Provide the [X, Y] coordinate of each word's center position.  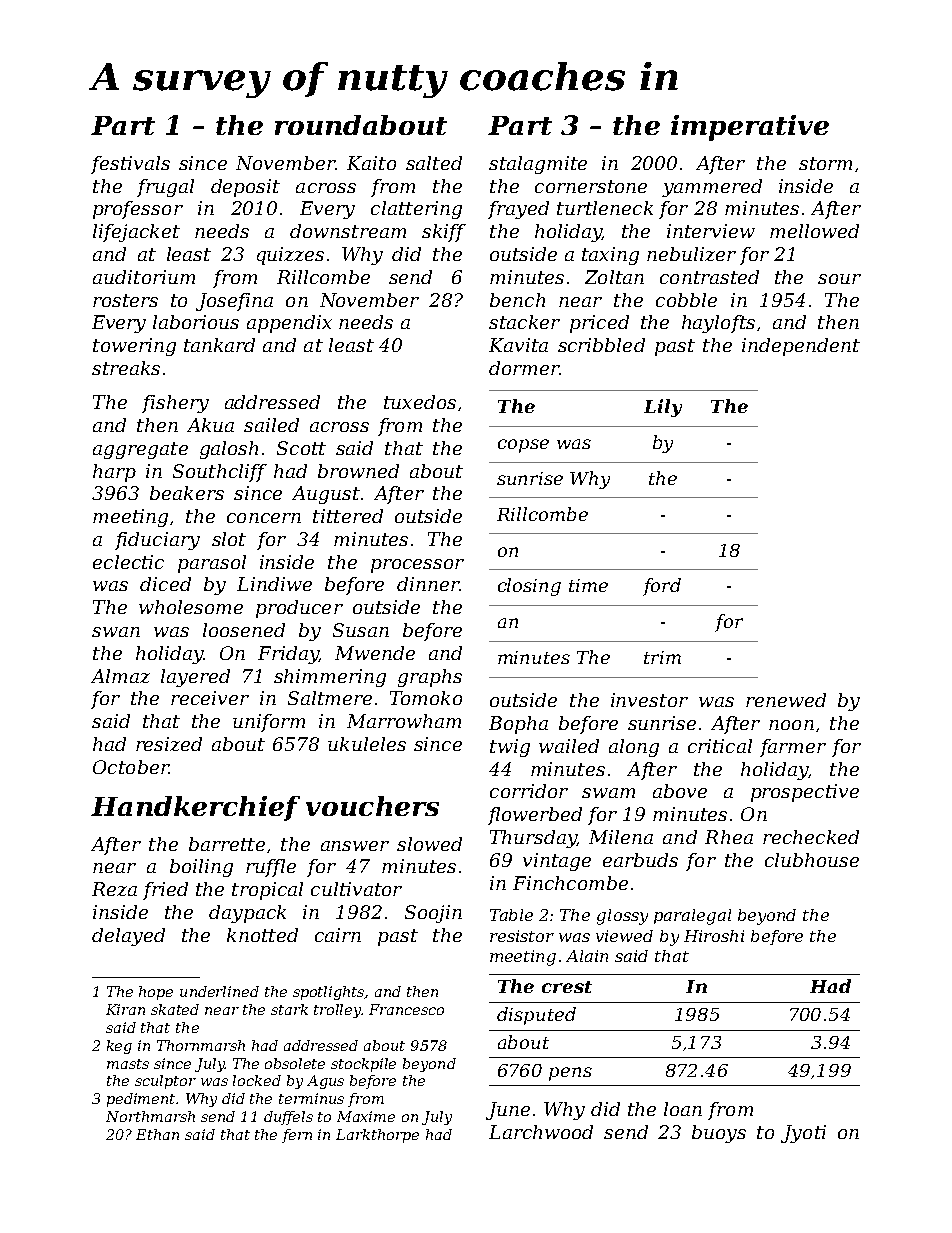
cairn [338, 935]
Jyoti [803, 1134]
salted [434, 163]
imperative [750, 128]
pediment [142, 1100]
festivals [130, 165]
